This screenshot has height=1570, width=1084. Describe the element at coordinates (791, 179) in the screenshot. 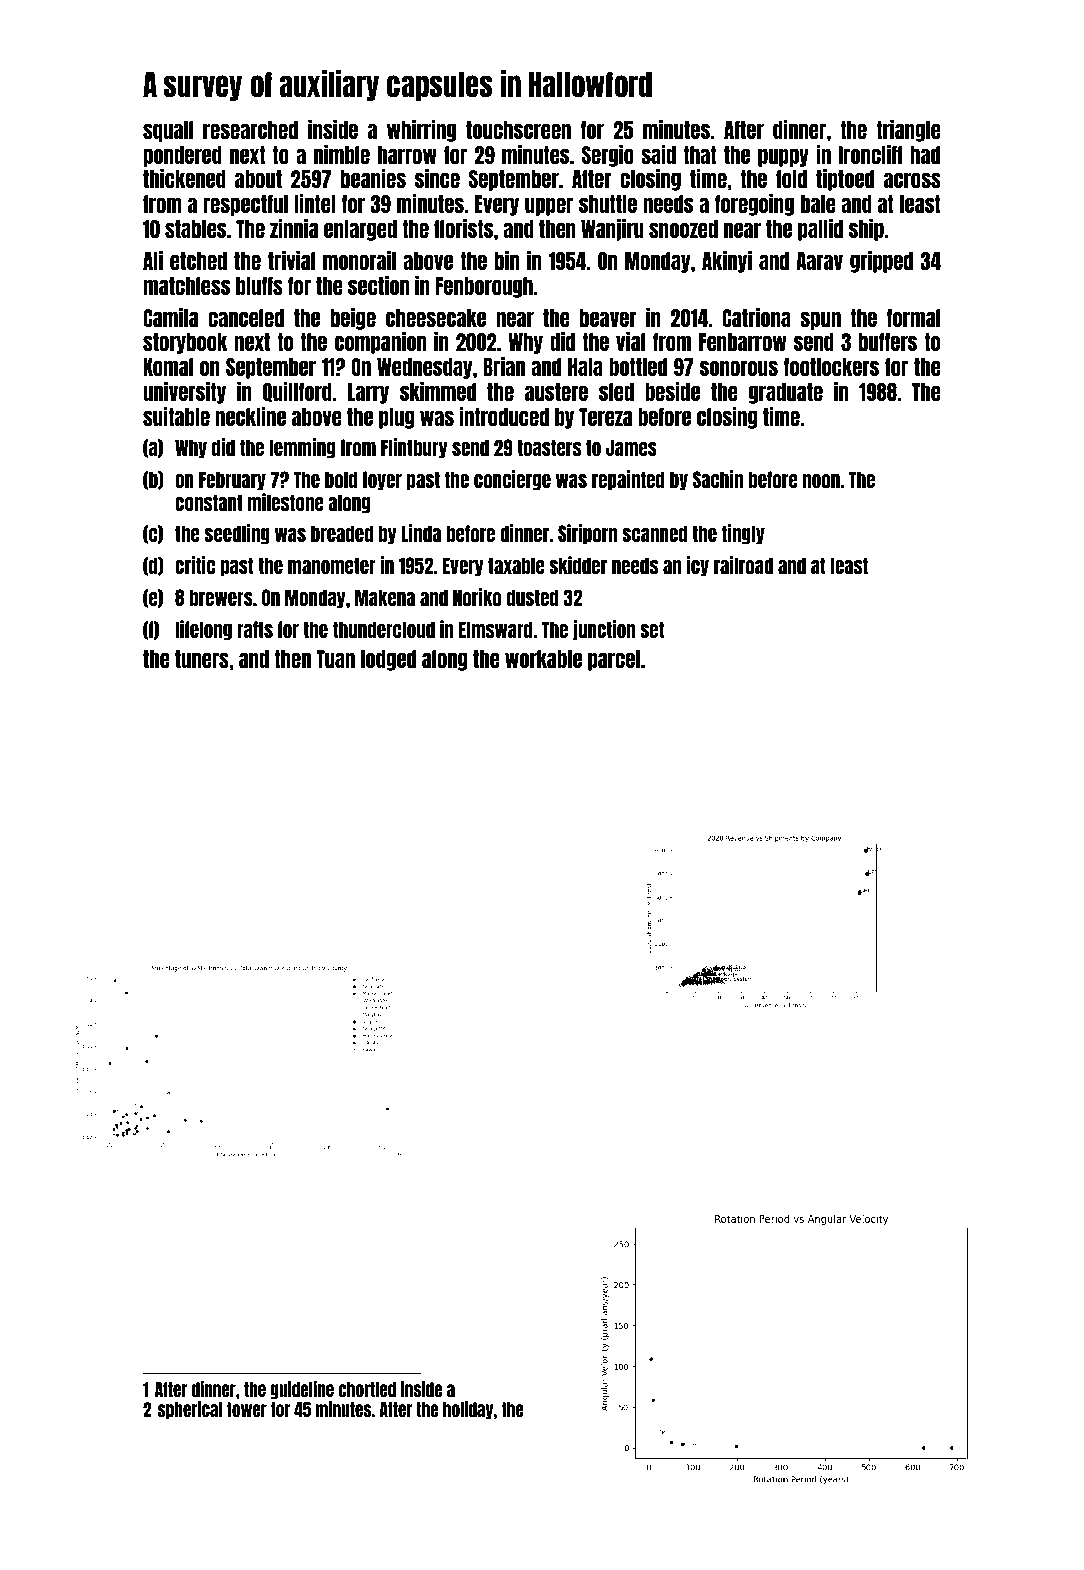

I see `fold` at that location.
